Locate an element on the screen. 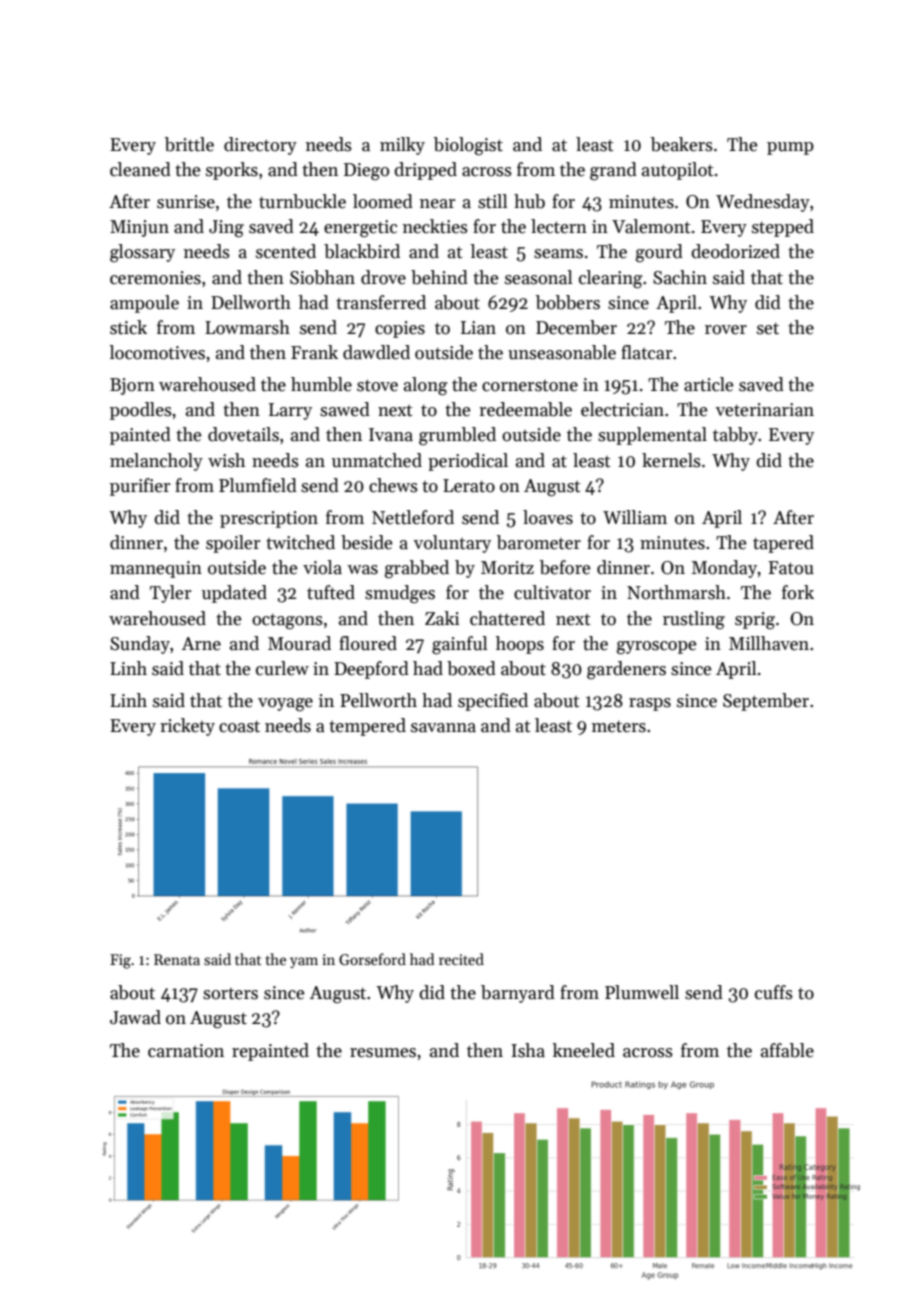 This screenshot has height=1311, width=924. tempered is located at coordinates (367, 727).
